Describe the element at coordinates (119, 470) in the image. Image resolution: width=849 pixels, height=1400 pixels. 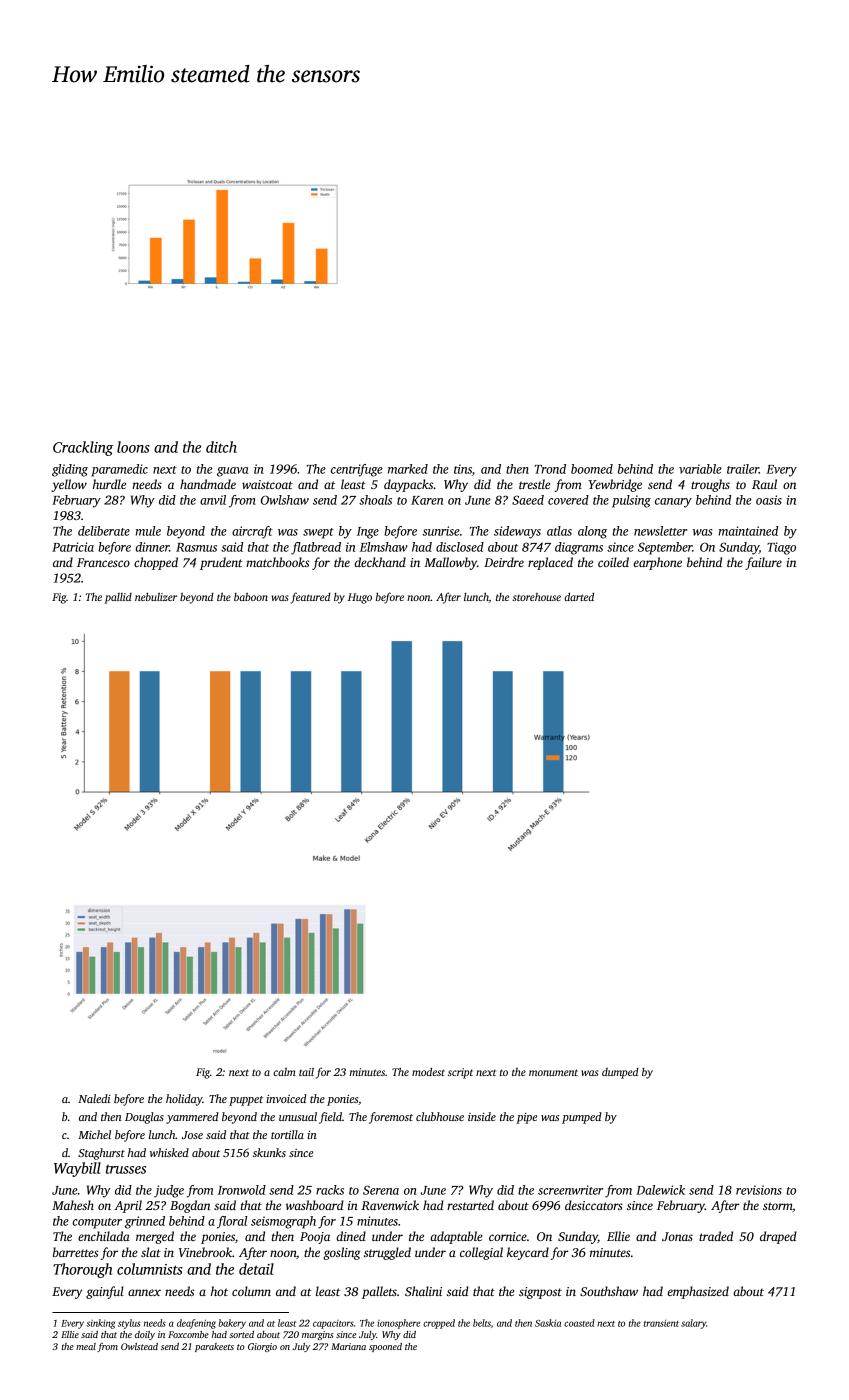
I see `paramedic` at that location.
